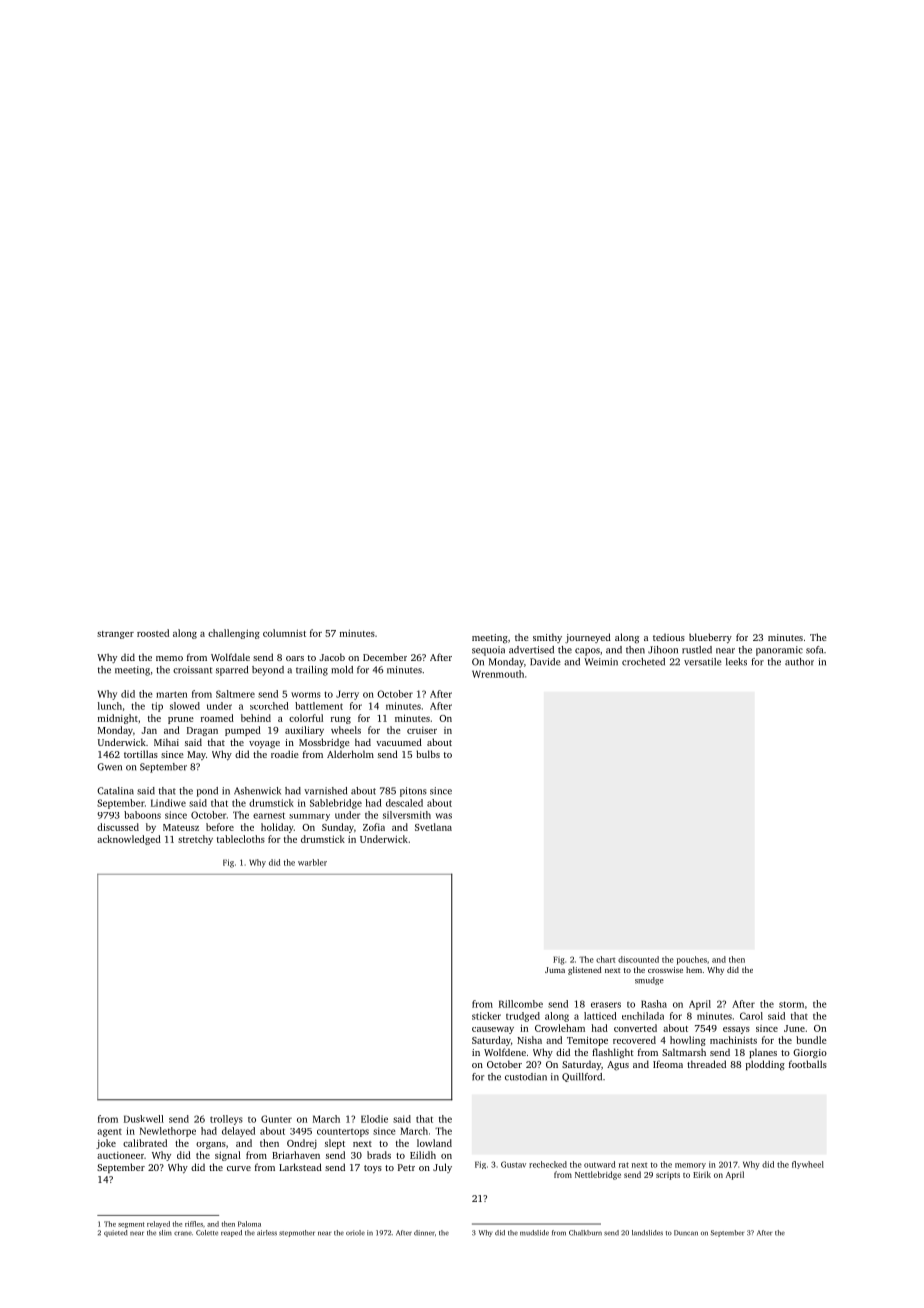 Image resolution: width=924 pixels, height=1308 pixels. I want to click on Weimin, so click(601, 662).
